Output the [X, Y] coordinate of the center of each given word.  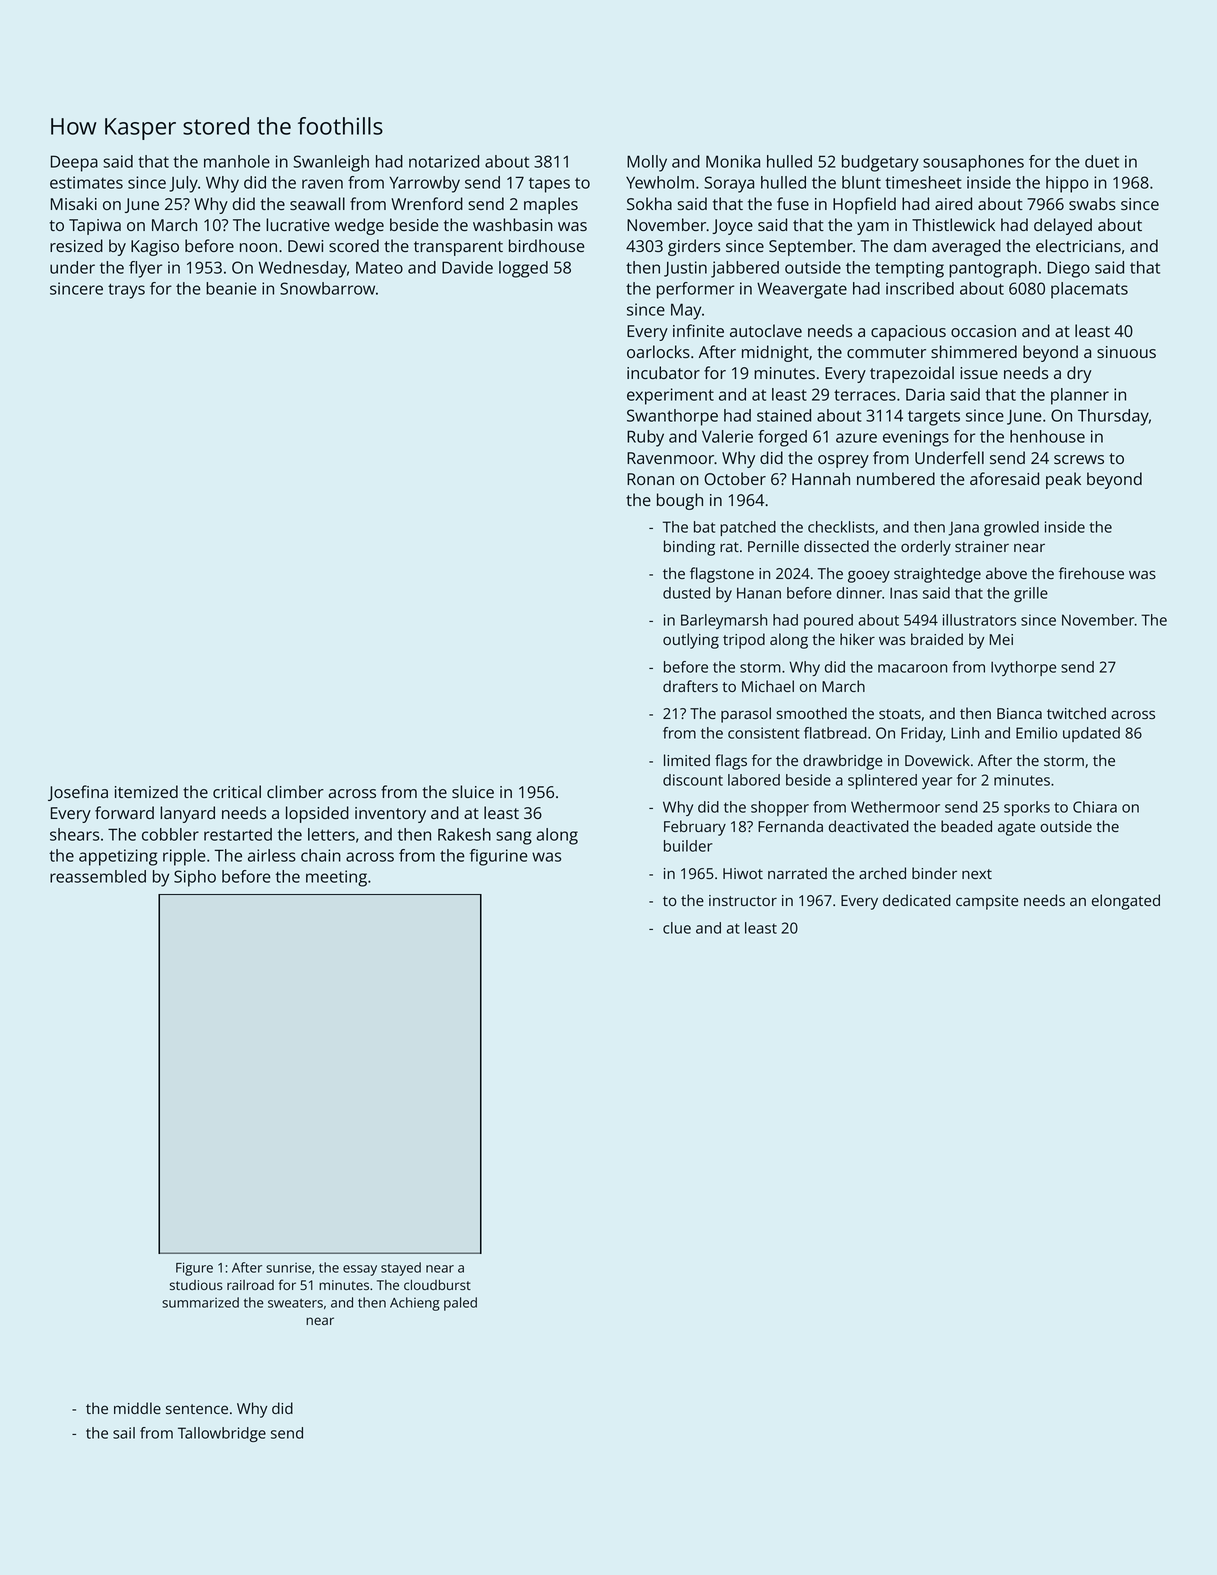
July [183, 184]
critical [237, 791]
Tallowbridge [222, 1434]
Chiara [1095, 807]
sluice [473, 791]
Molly [647, 163]
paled [460, 1304]
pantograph [993, 269]
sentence [197, 1409]
